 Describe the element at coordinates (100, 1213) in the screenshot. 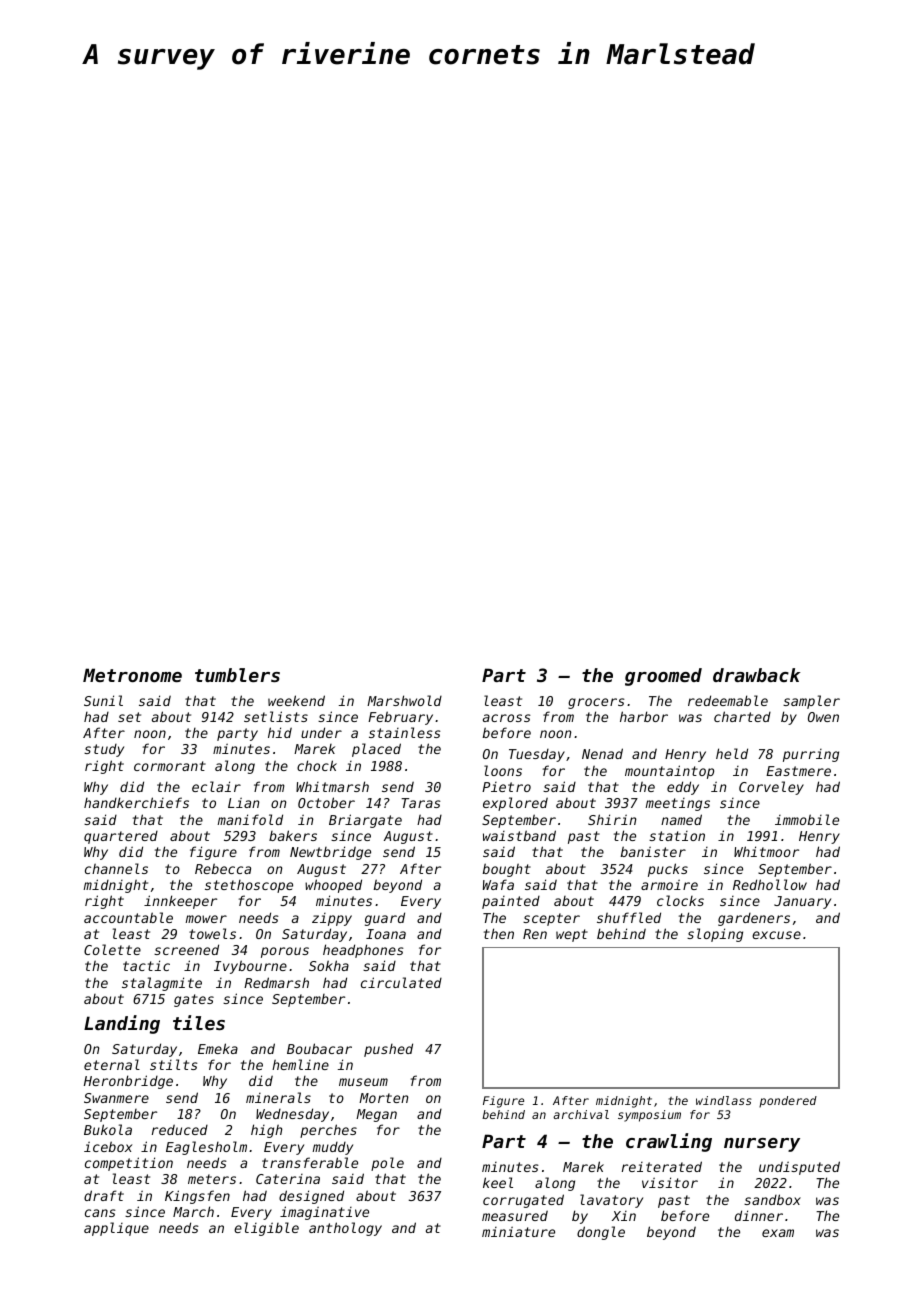

I see `cans` at that location.
